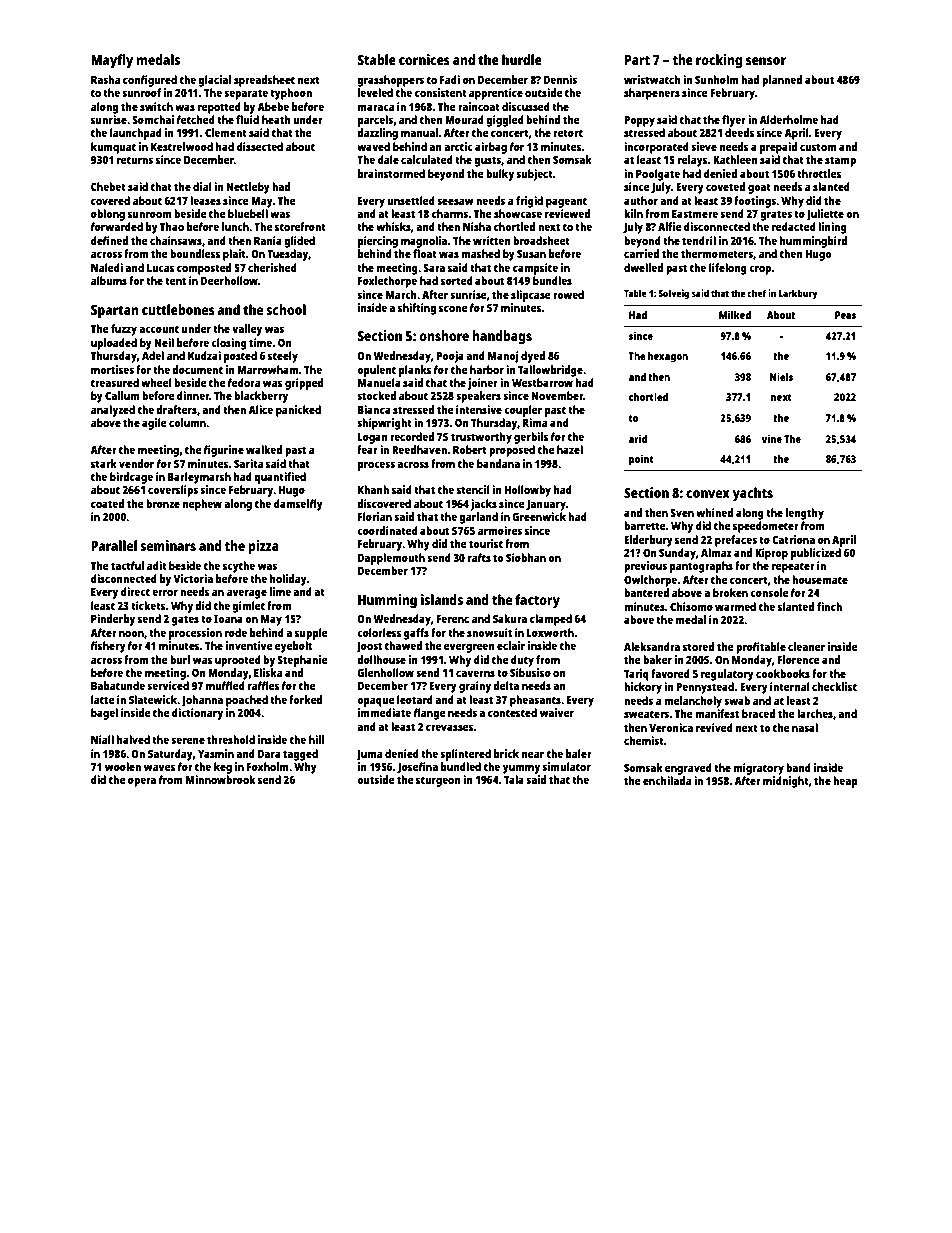  Describe the element at coordinates (840, 161) in the image. I see `stamp` at that location.
